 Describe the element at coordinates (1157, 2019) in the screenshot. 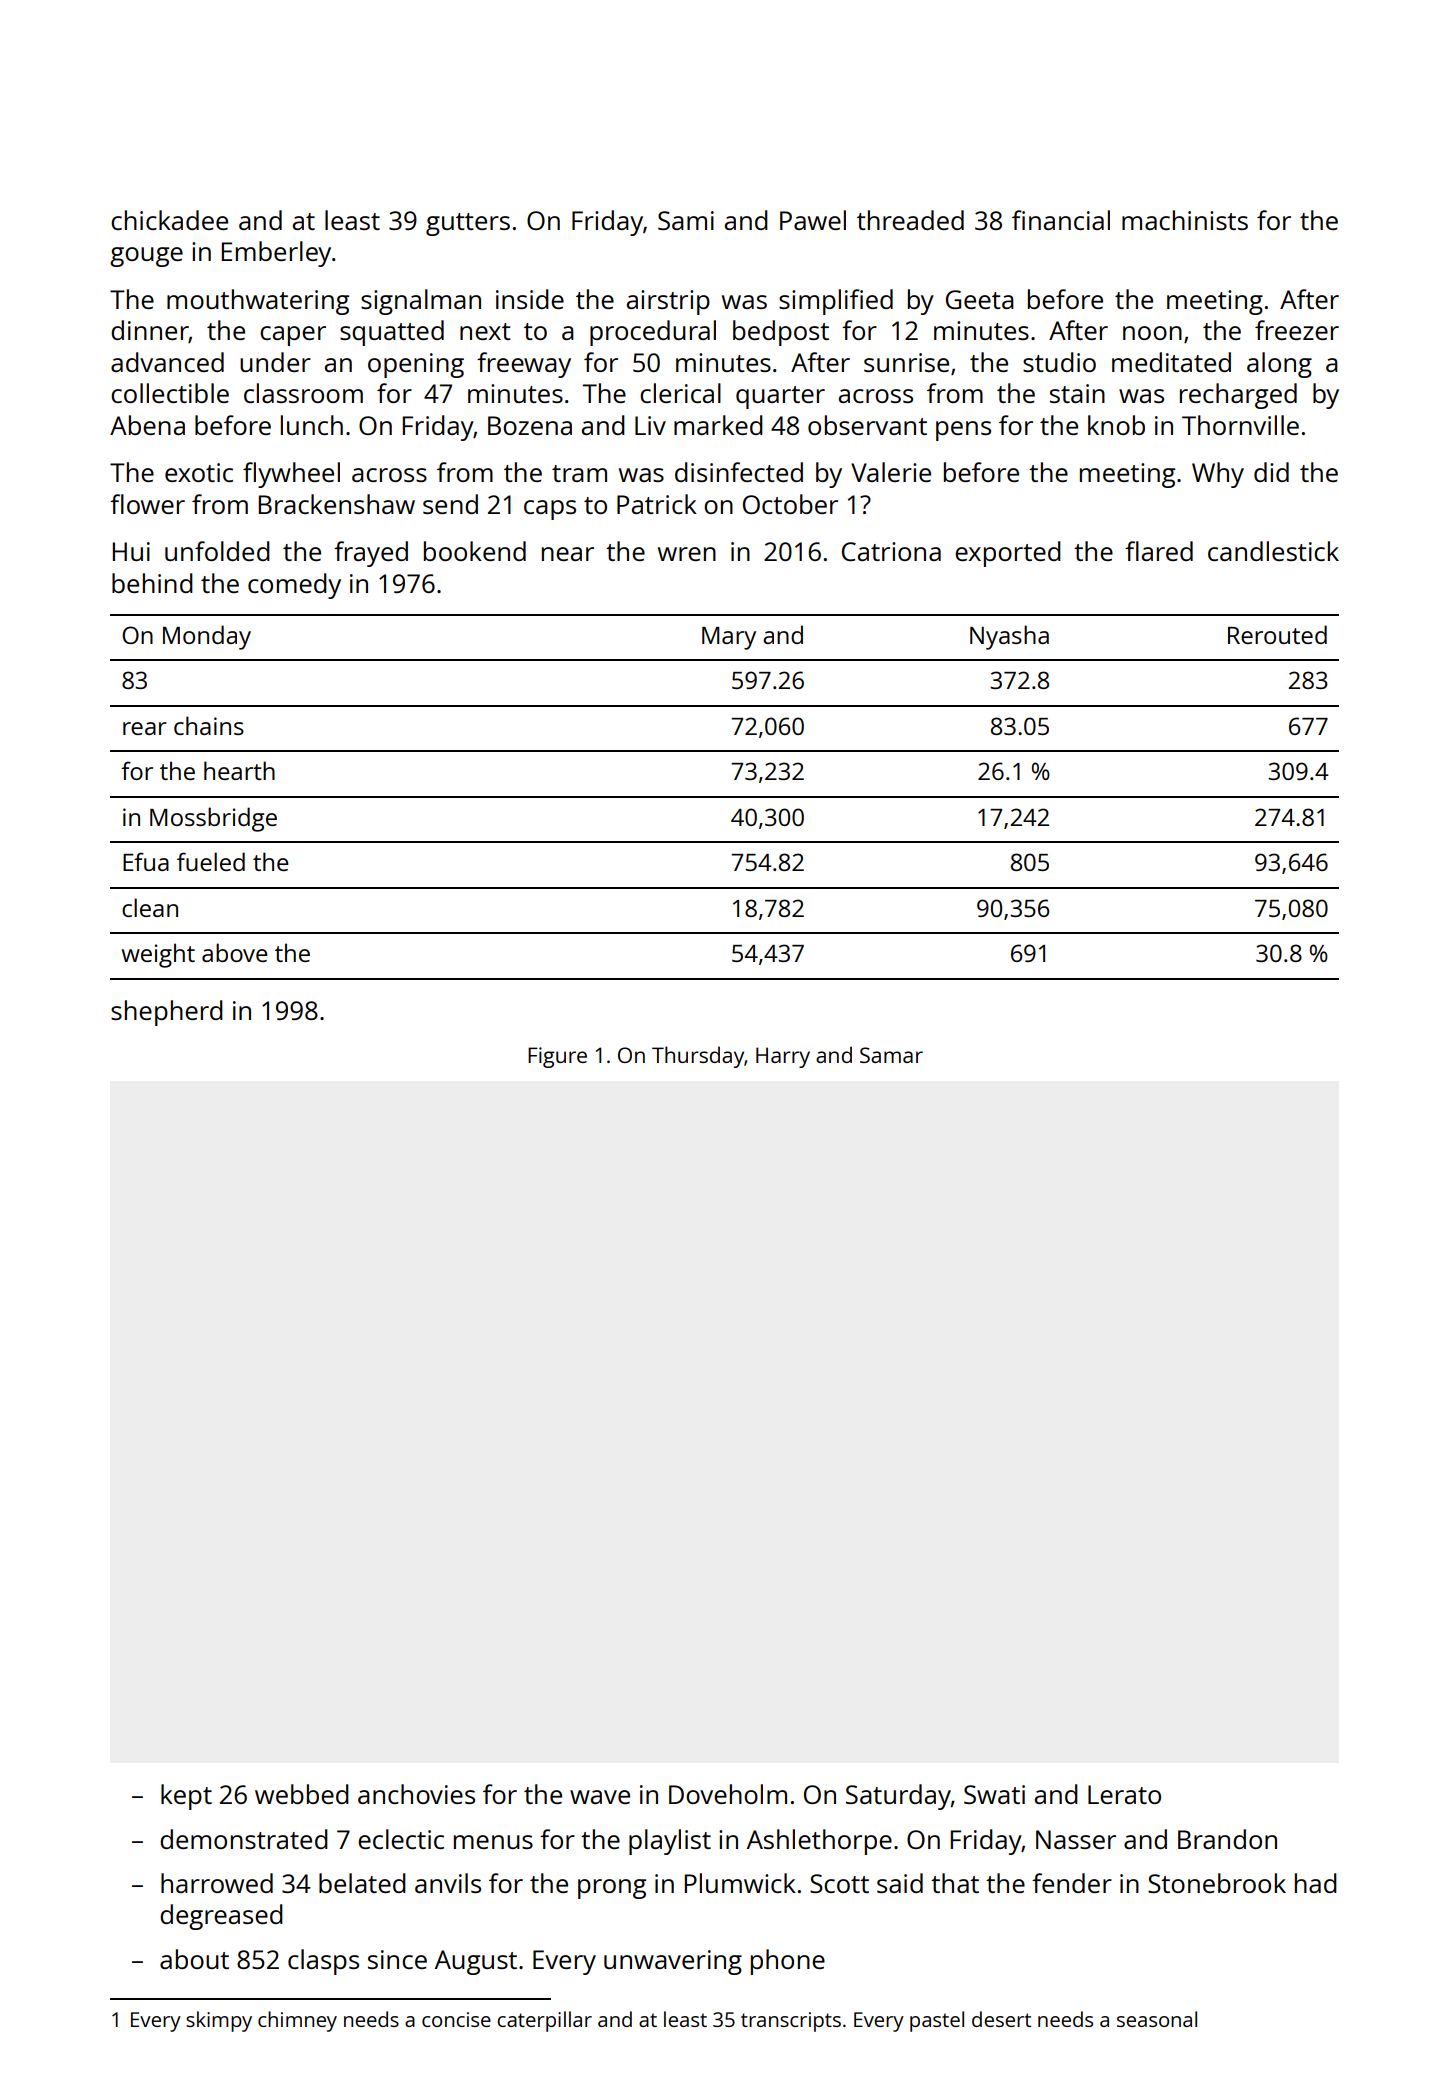

I see `seasonal` at that location.
